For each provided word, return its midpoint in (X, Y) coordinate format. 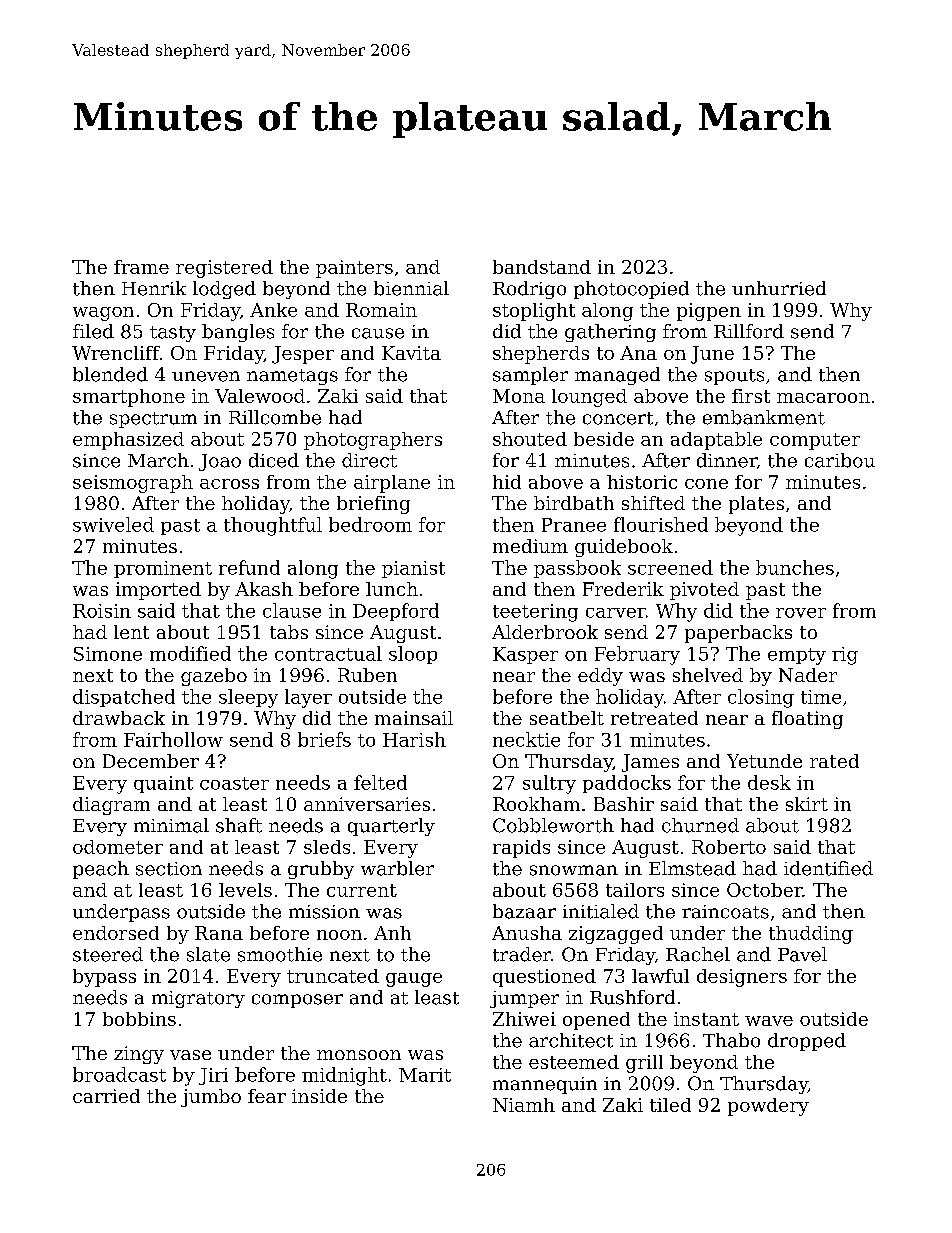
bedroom (370, 524)
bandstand (542, 267)
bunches (795, 567)
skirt (807, 804)
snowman (574, 870)
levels (245, 890)
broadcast (119, 1074)
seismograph (133, 484)
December (151, 761)
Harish (414, 739)
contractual (328, 653)
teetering (535, 613)
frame (141, 267)
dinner (727, 460)
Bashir (624, 804)
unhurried (779, 288)
